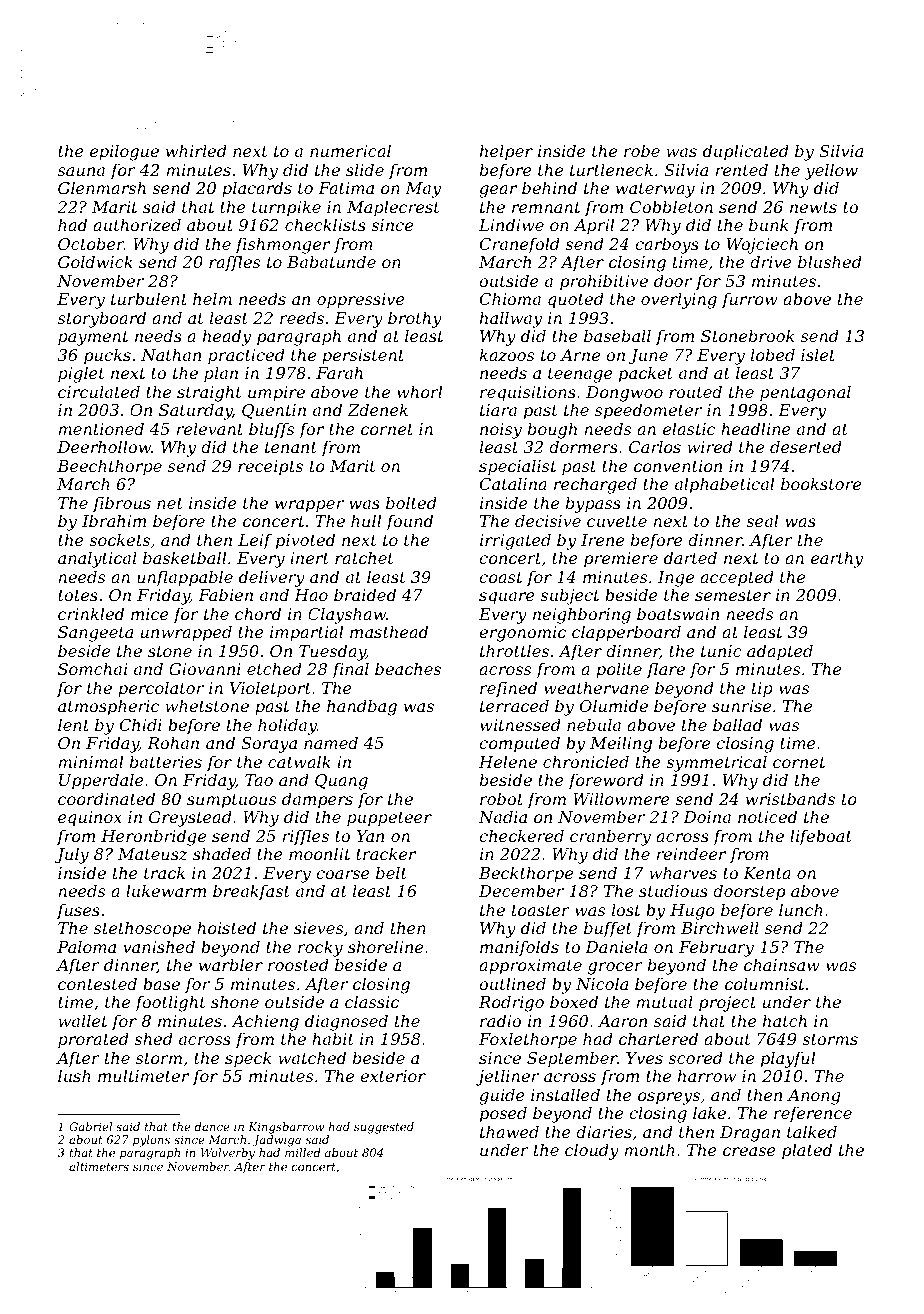  What do you see at coordinates (676, 579) in the screenshot?
I see `Inge` at bounding box center [676, 579].
